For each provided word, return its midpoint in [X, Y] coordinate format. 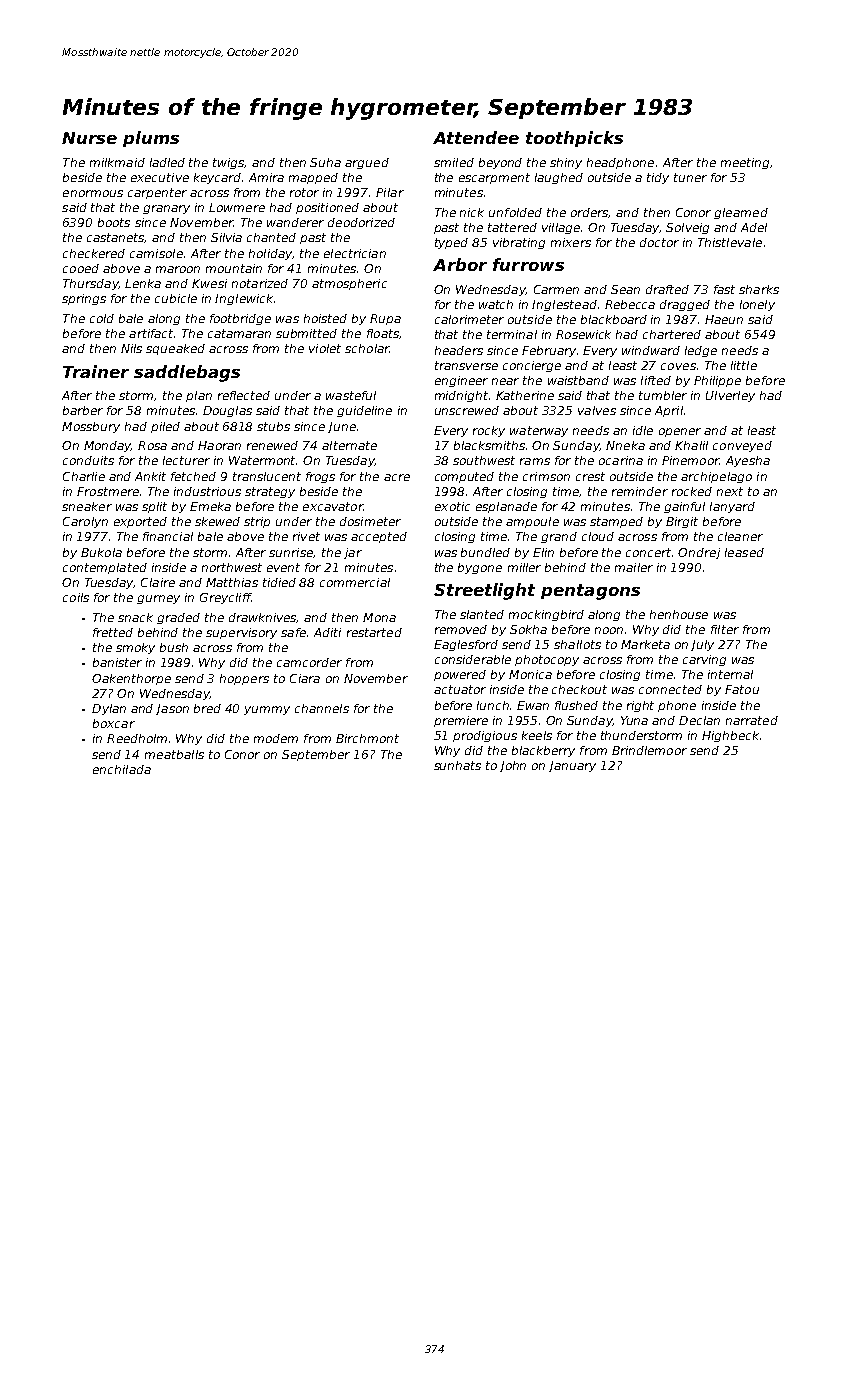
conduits [88, 460]
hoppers [244, 679]
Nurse [89, 138]
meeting [745, 163]
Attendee [476, 137]
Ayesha [748, 461]
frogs [320, 477]
